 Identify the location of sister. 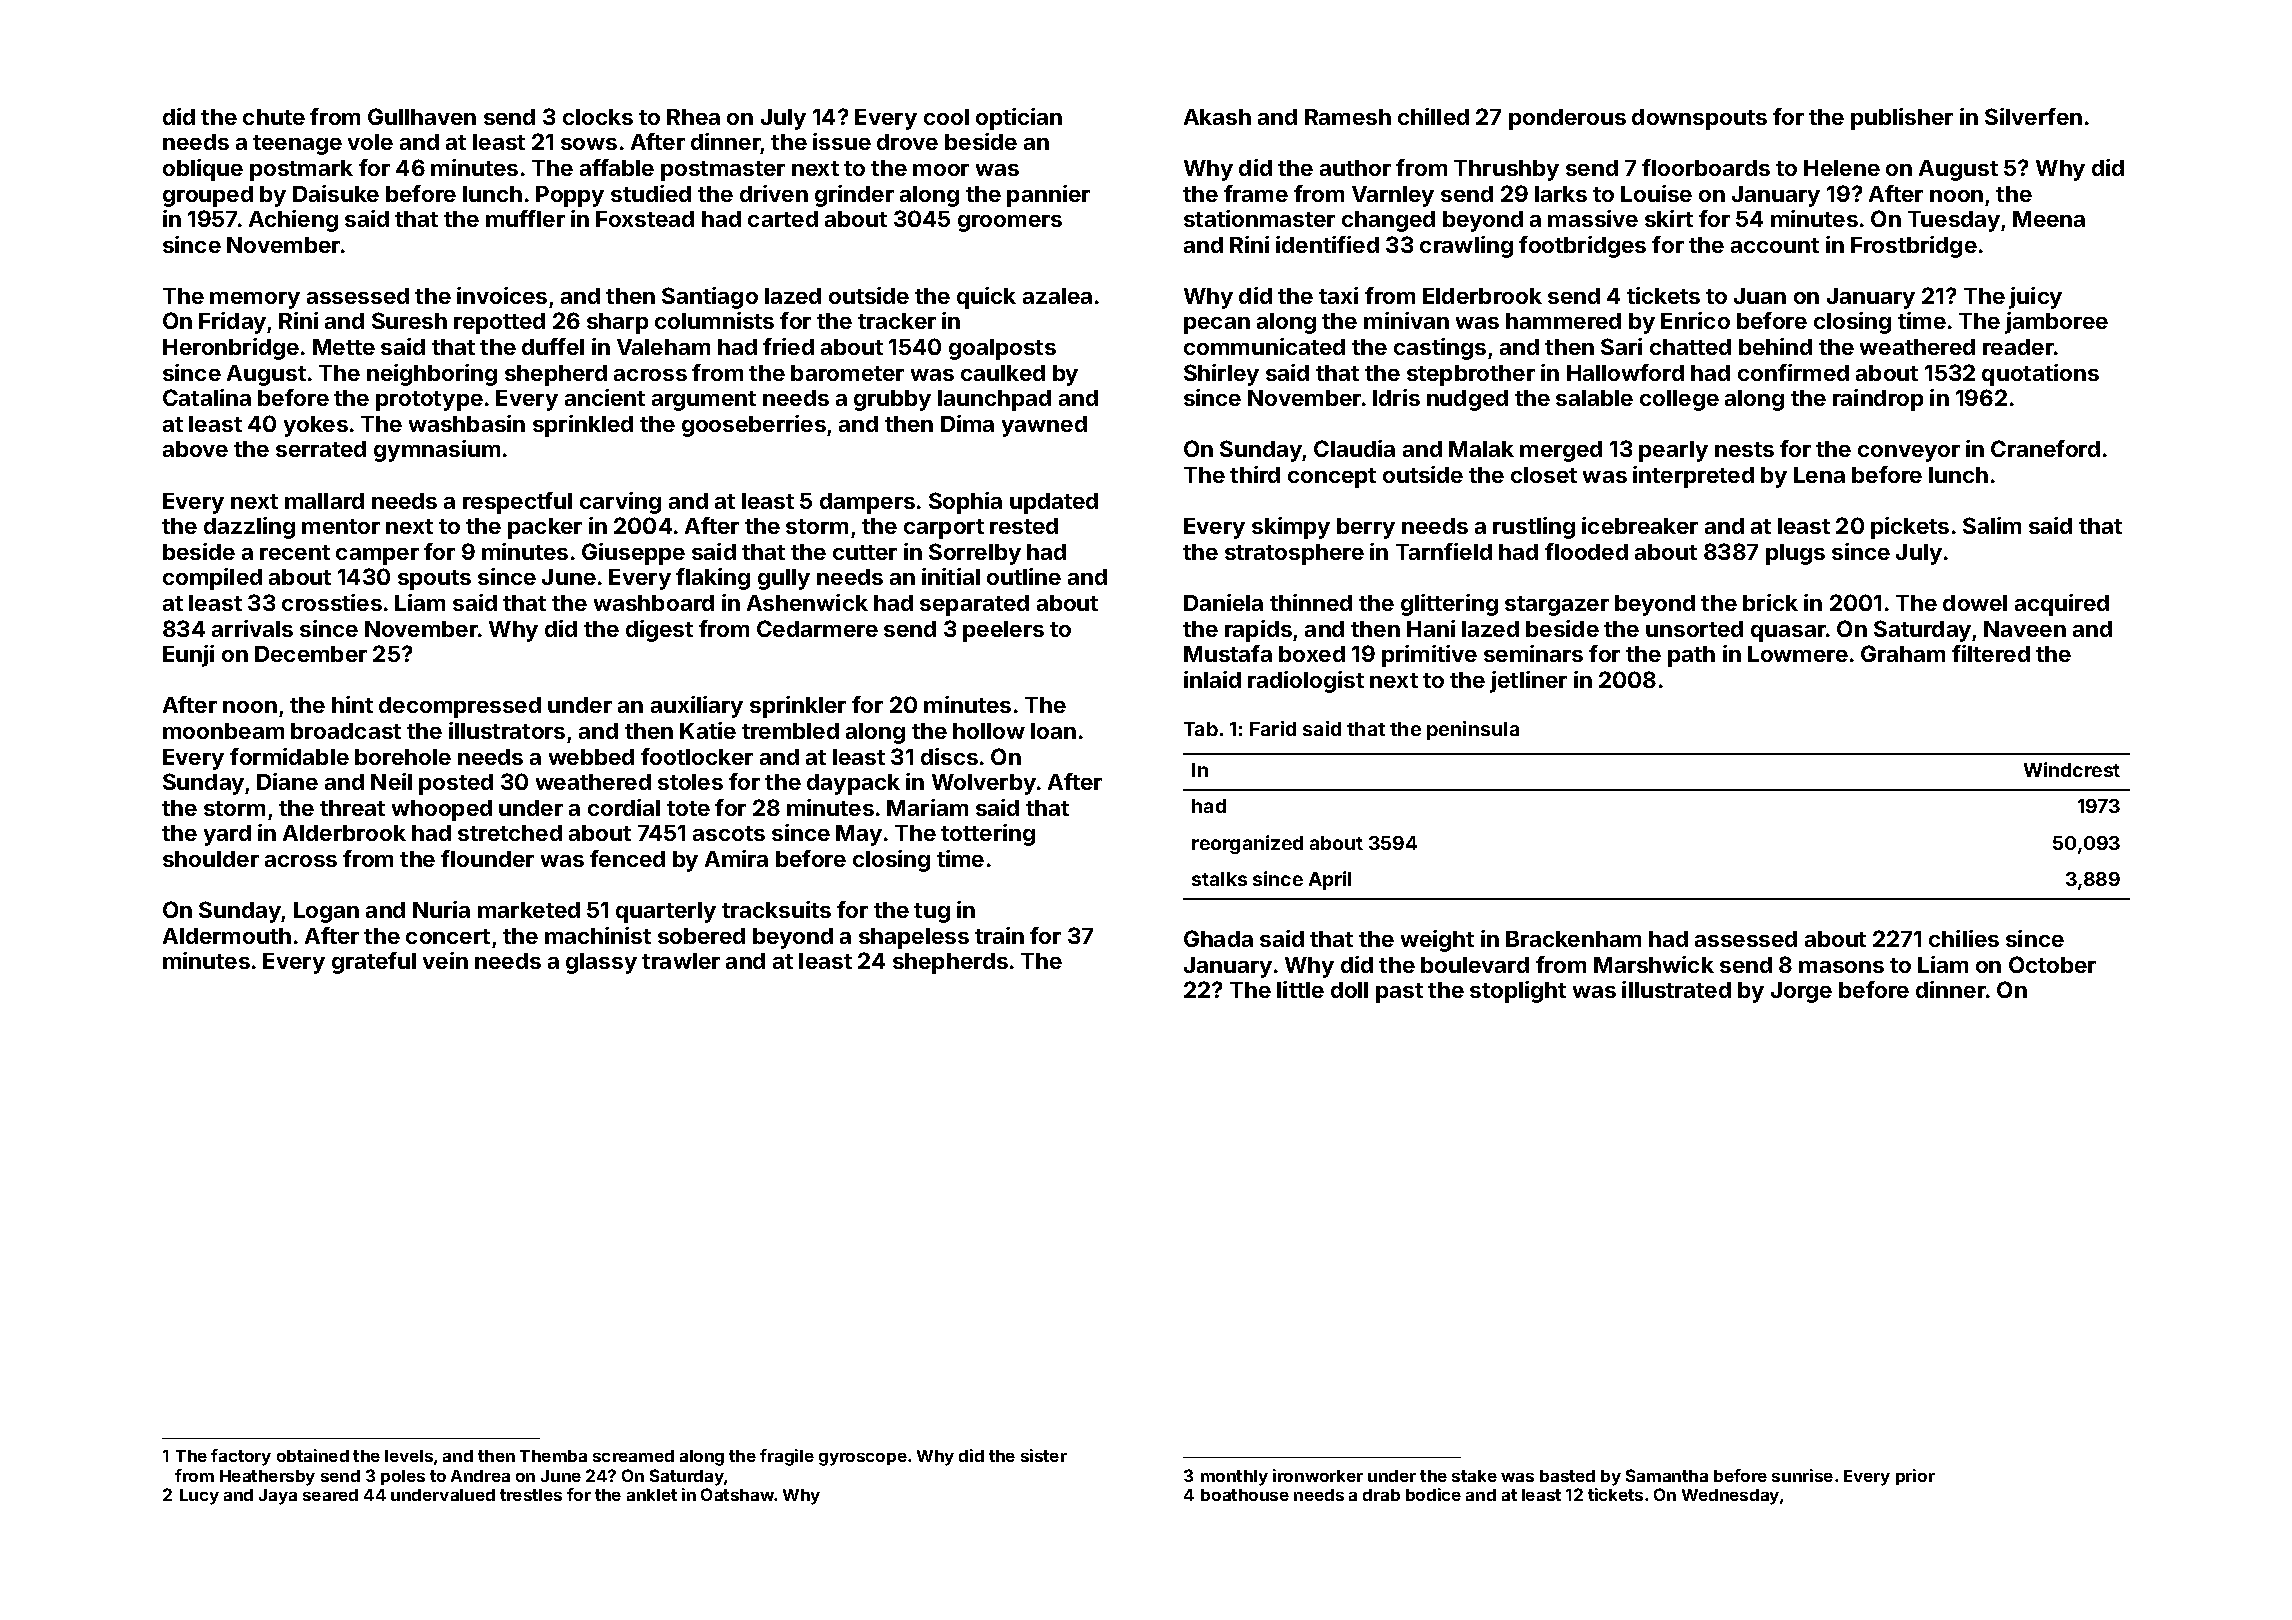
(1044, 1455).
